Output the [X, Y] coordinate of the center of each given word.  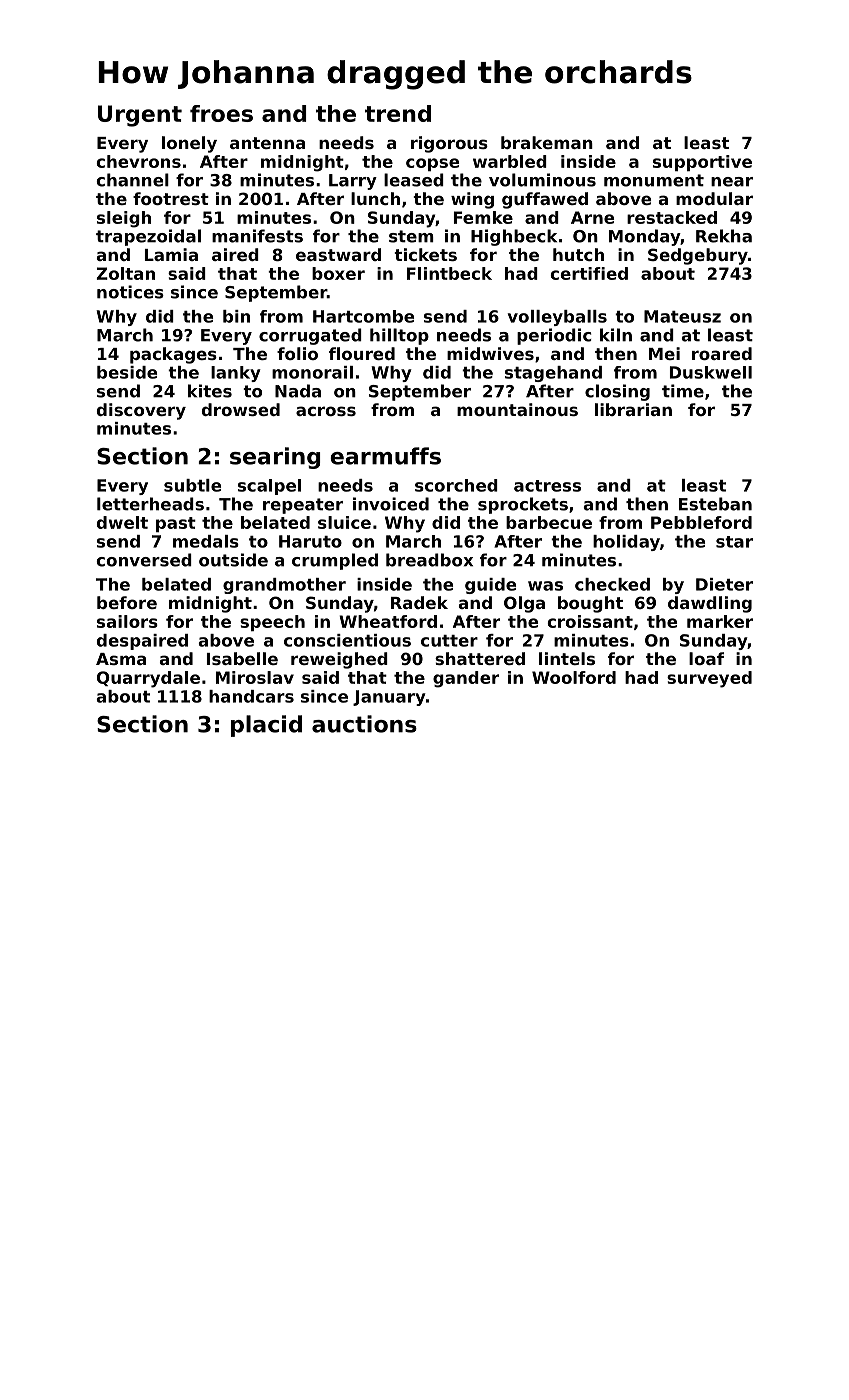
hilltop [399, 336]
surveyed [709, 679]
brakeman [547, 142]
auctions [364, 724]
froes [221, 113]
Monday [644, 237]
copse [432, 164]
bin [236, 316]
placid [266, 726]
